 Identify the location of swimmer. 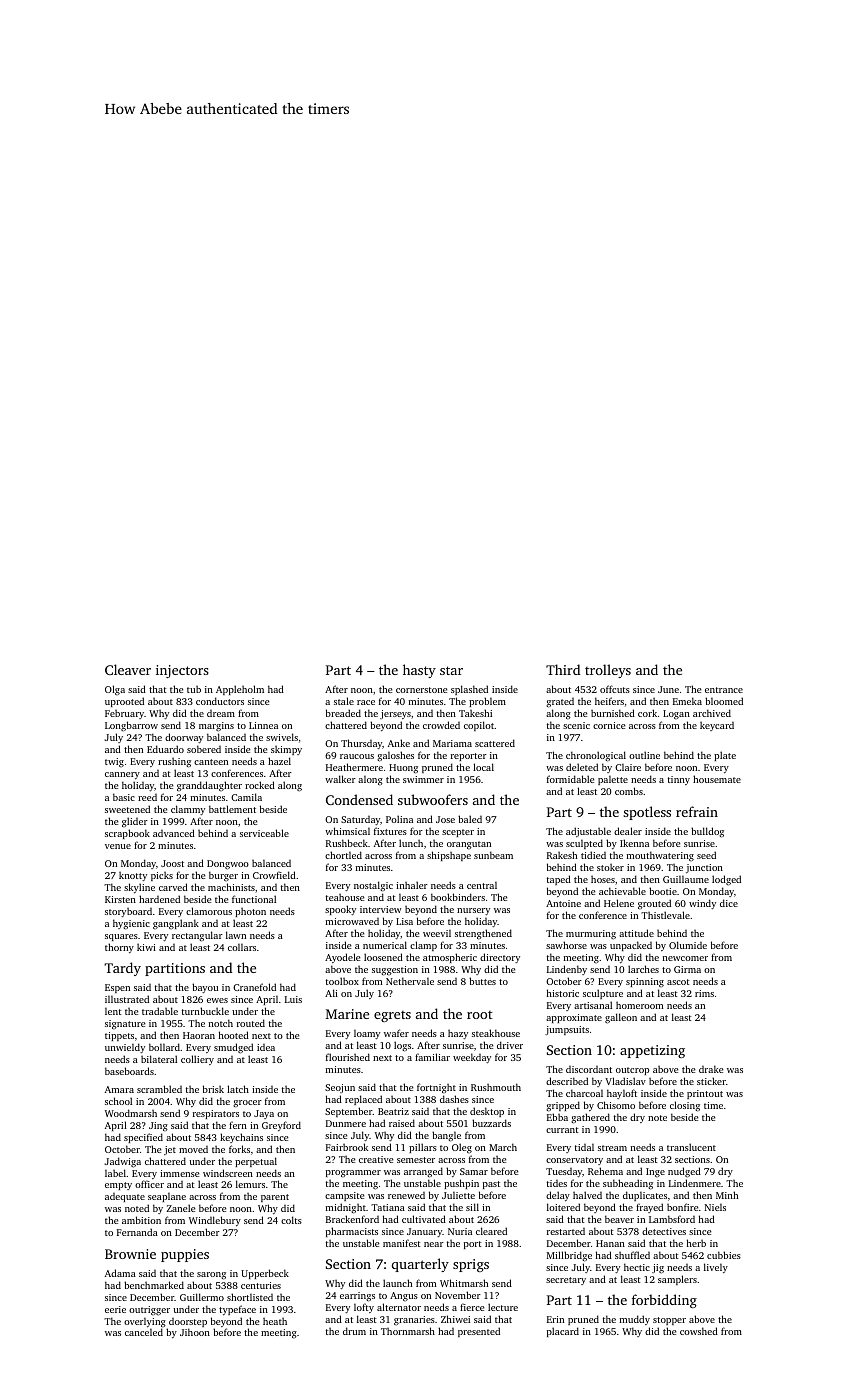
(423, 779).
